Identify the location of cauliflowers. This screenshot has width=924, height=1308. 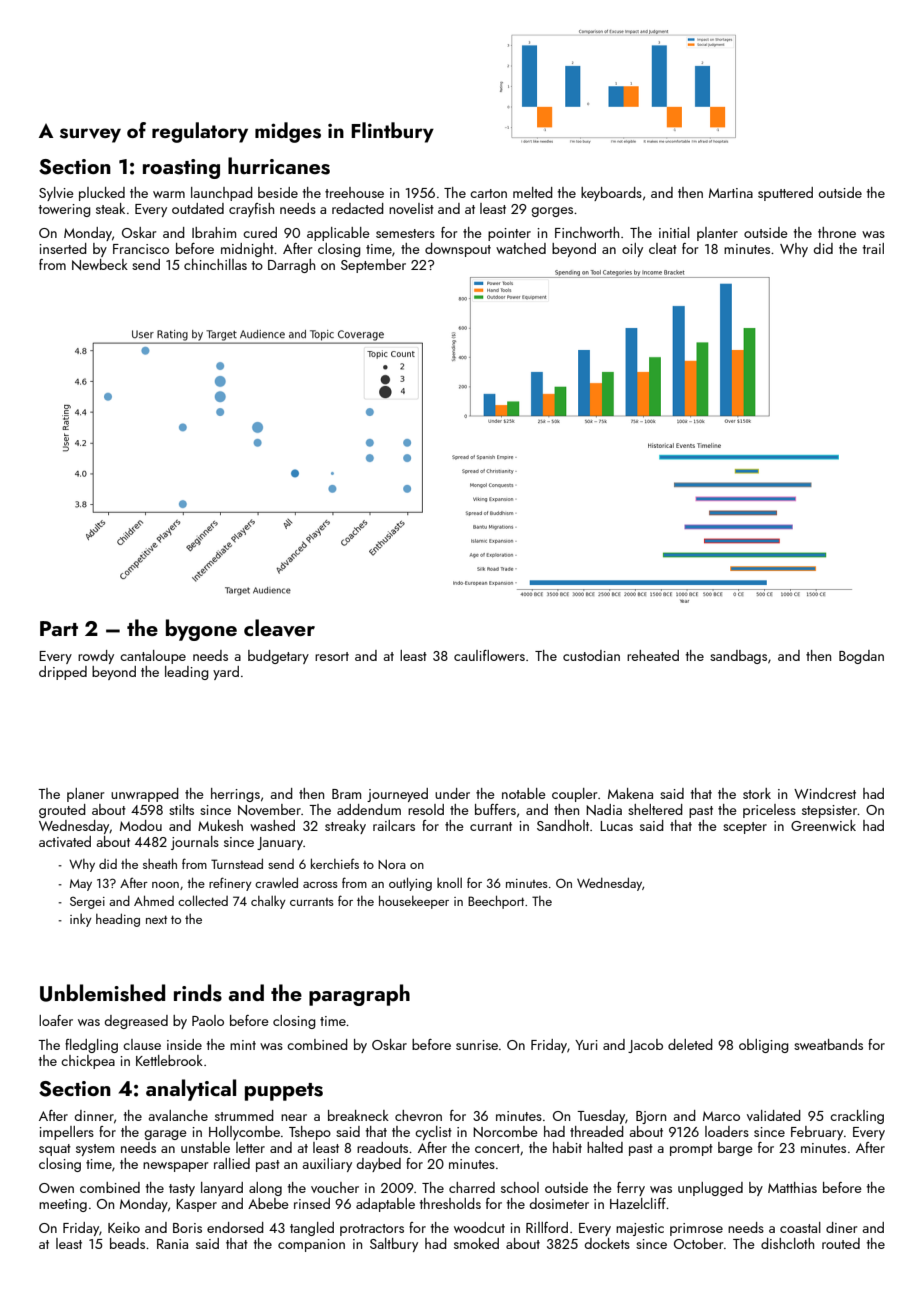
(489, 655).
